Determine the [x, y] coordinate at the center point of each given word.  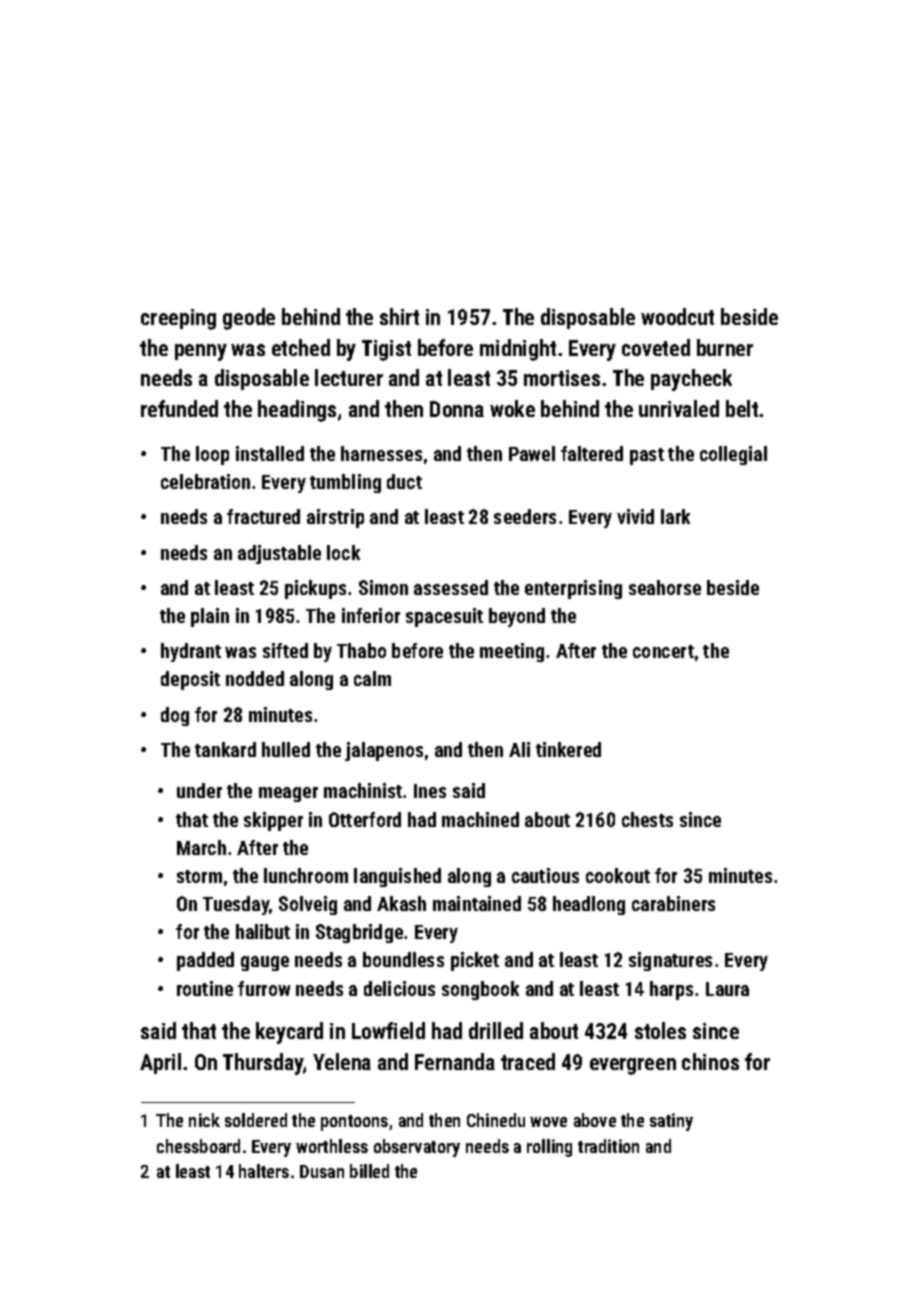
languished [397, 877]
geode [249, 319]
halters [264, 1171]
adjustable [279, 554]
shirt [399, 316]
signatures [670, 961]
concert [663, 651]
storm [199, 876]
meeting [512, 652]
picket [475, 961]
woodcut [677, 316]
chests [647, 819]
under [199, 790]
